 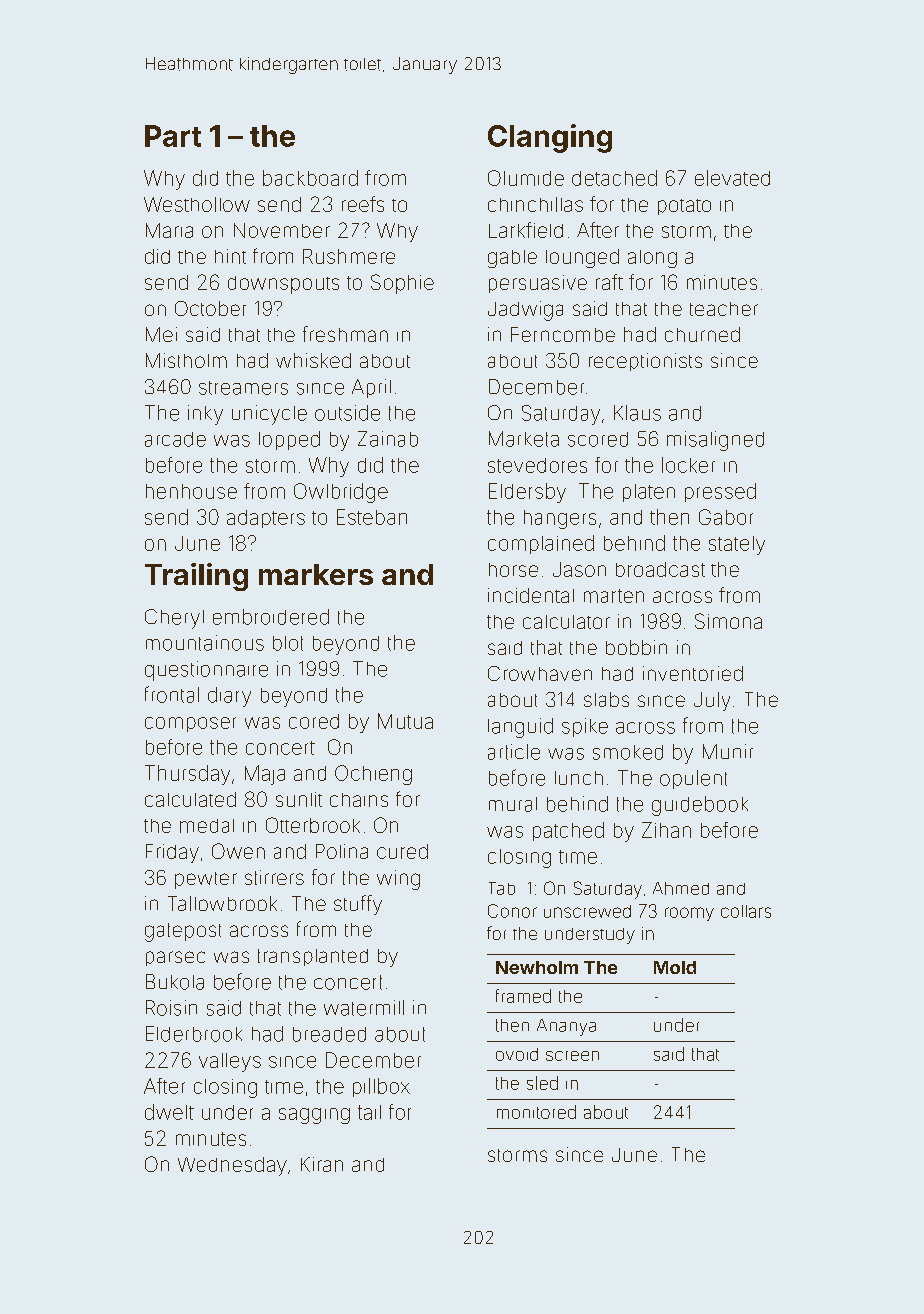 What do you see at coordinates (194, 1034) in the screenshot?
I see `Elderbrook` at bounding box center [194, 1034].
